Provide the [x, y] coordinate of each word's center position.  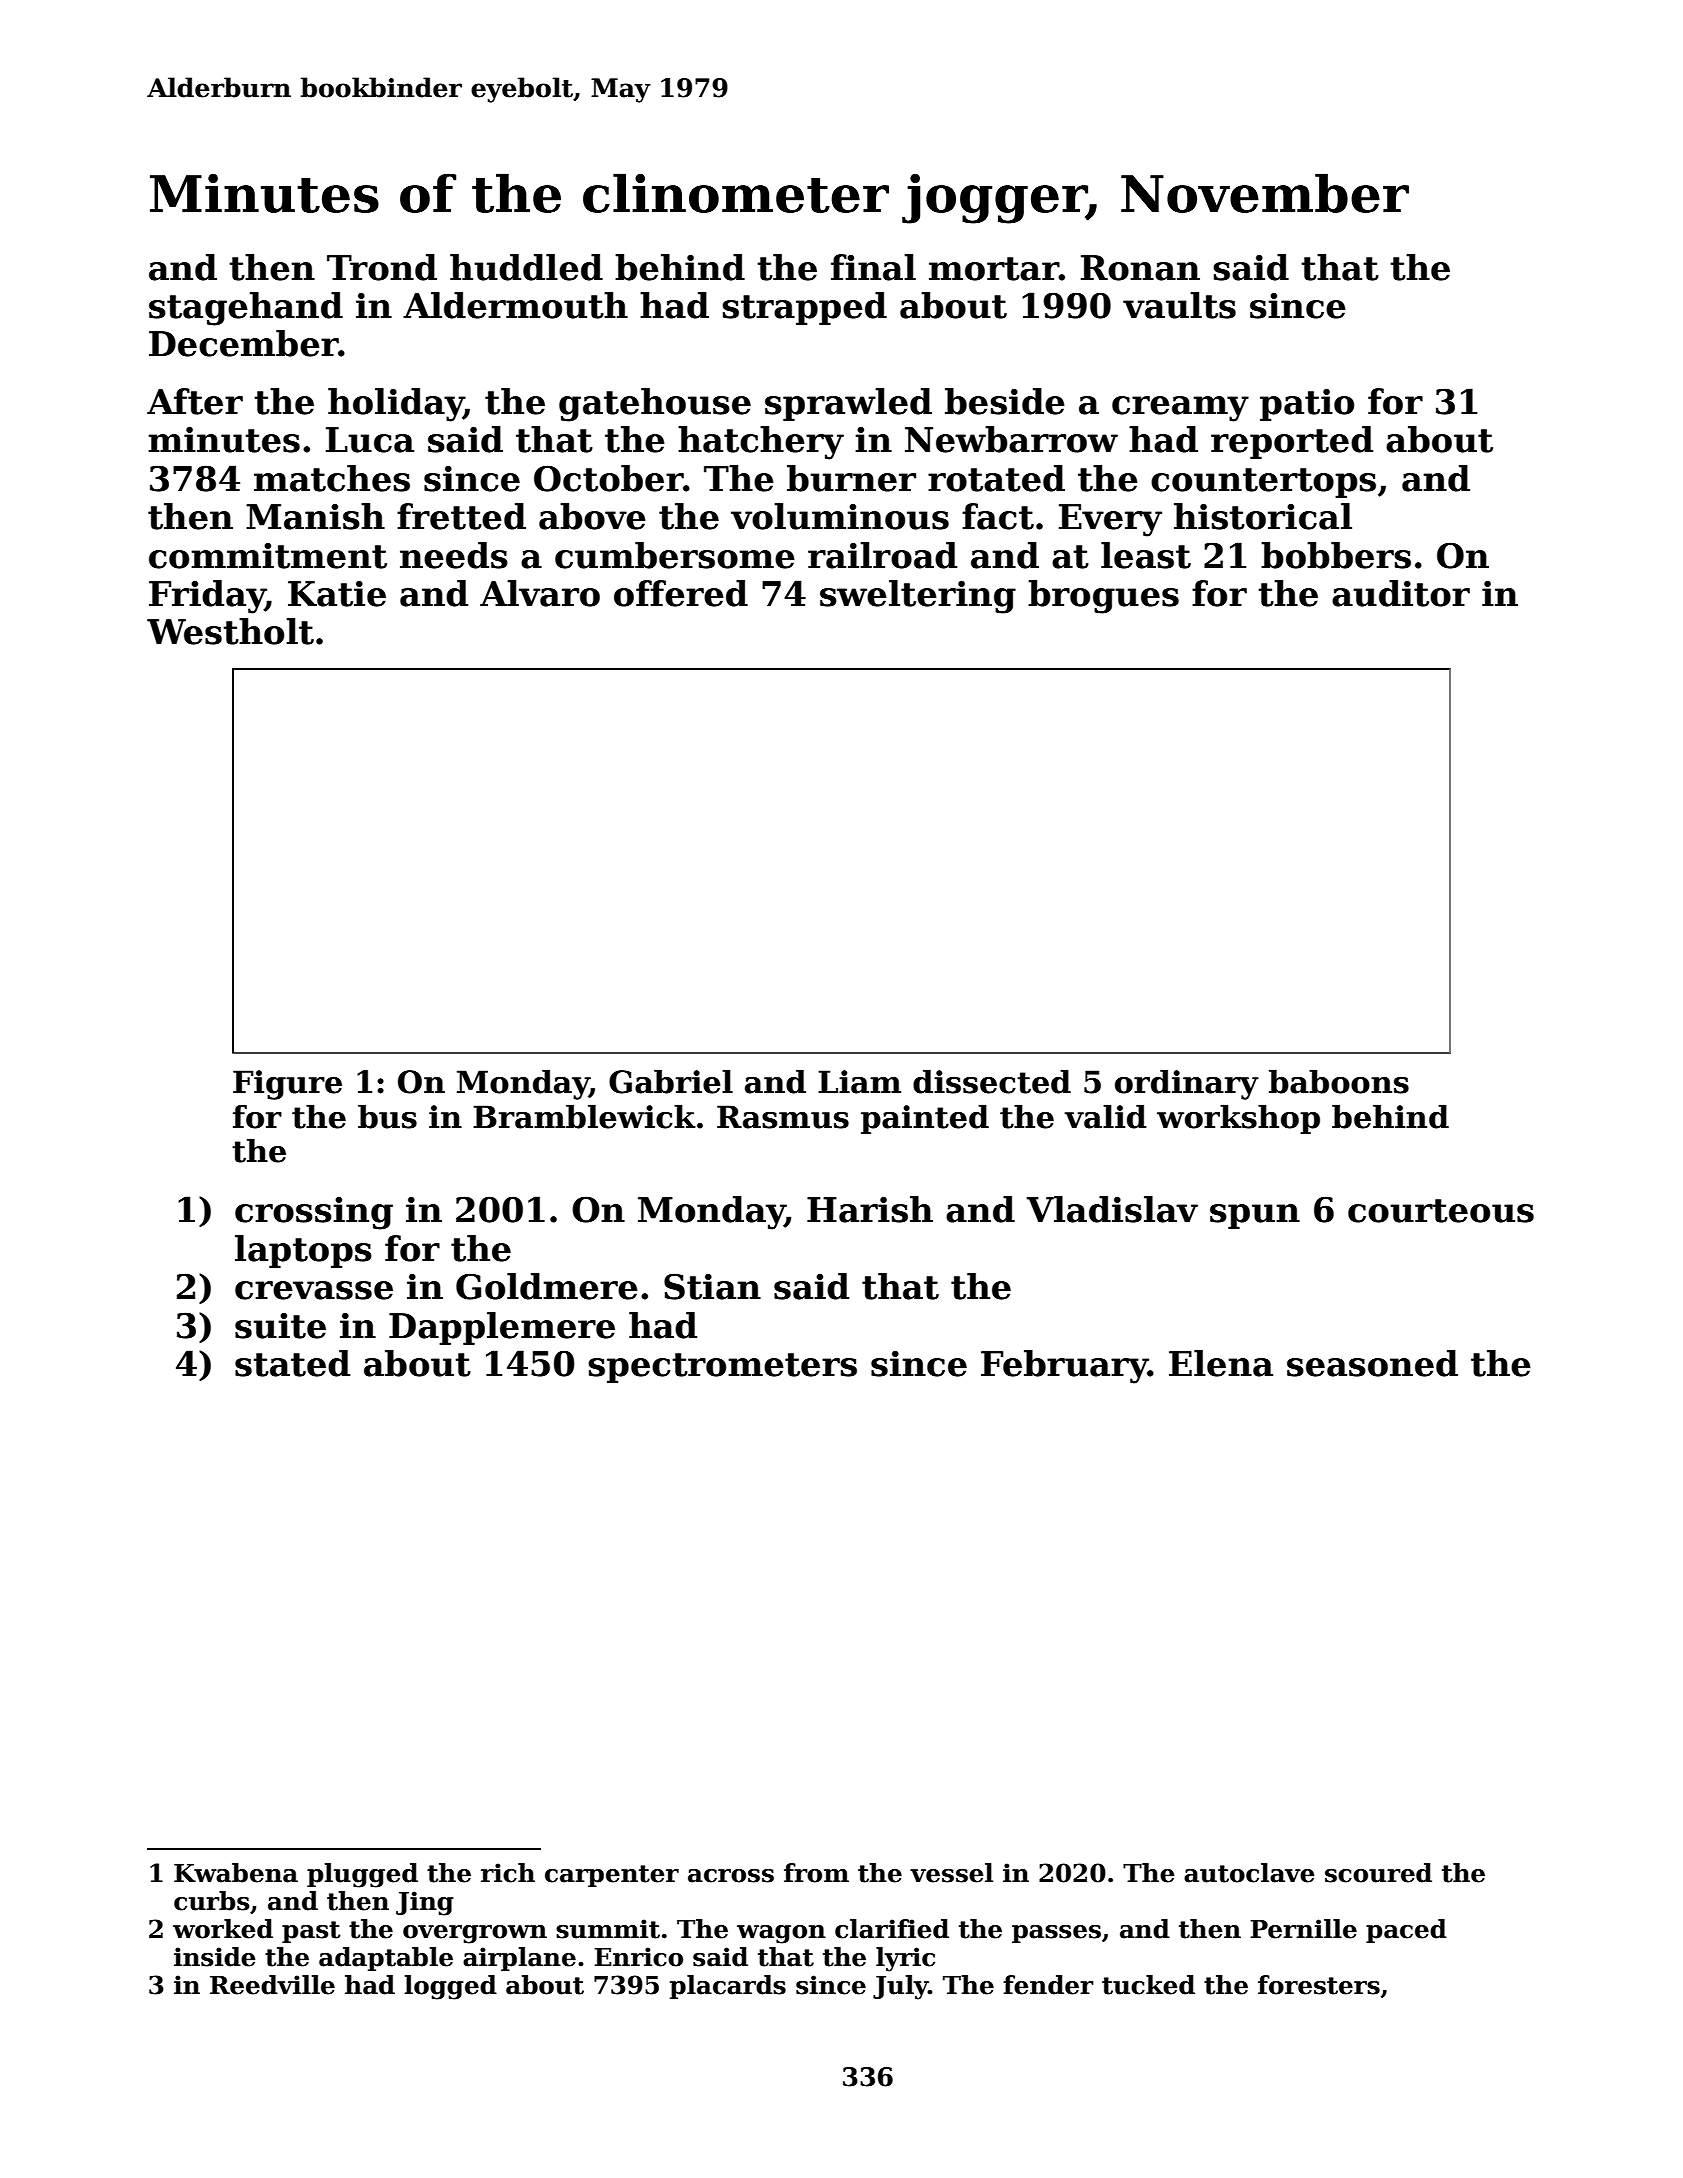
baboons [1339, 1081]
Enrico [638, 1957]
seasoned [1372, 1363]
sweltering [918, 597]
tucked [1148, 1985]
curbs [211, 1901]
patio [1307, 404]
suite [280, 1326]
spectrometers [722, 1368]
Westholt [230, 631]
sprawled [848, 404]
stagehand [246, 309]
